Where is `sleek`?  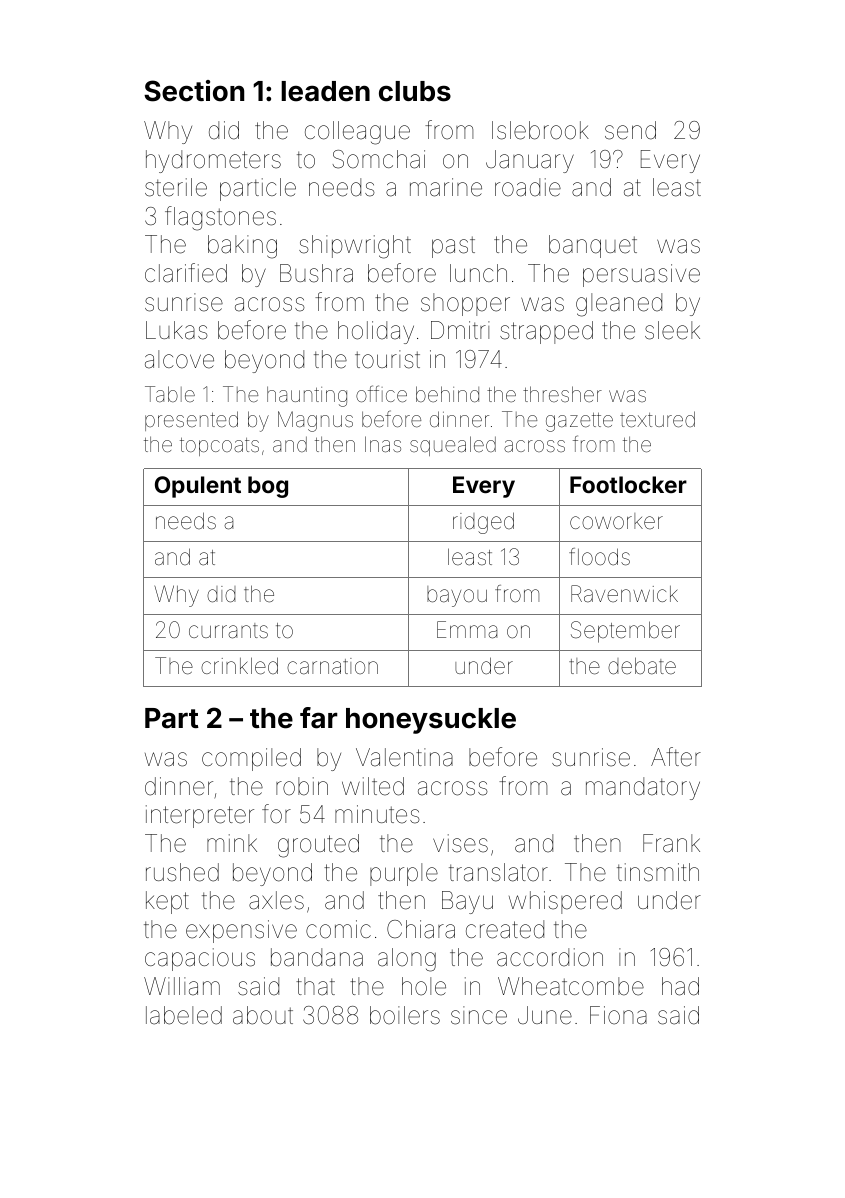
sleek is located at coordinates (672, 330).
